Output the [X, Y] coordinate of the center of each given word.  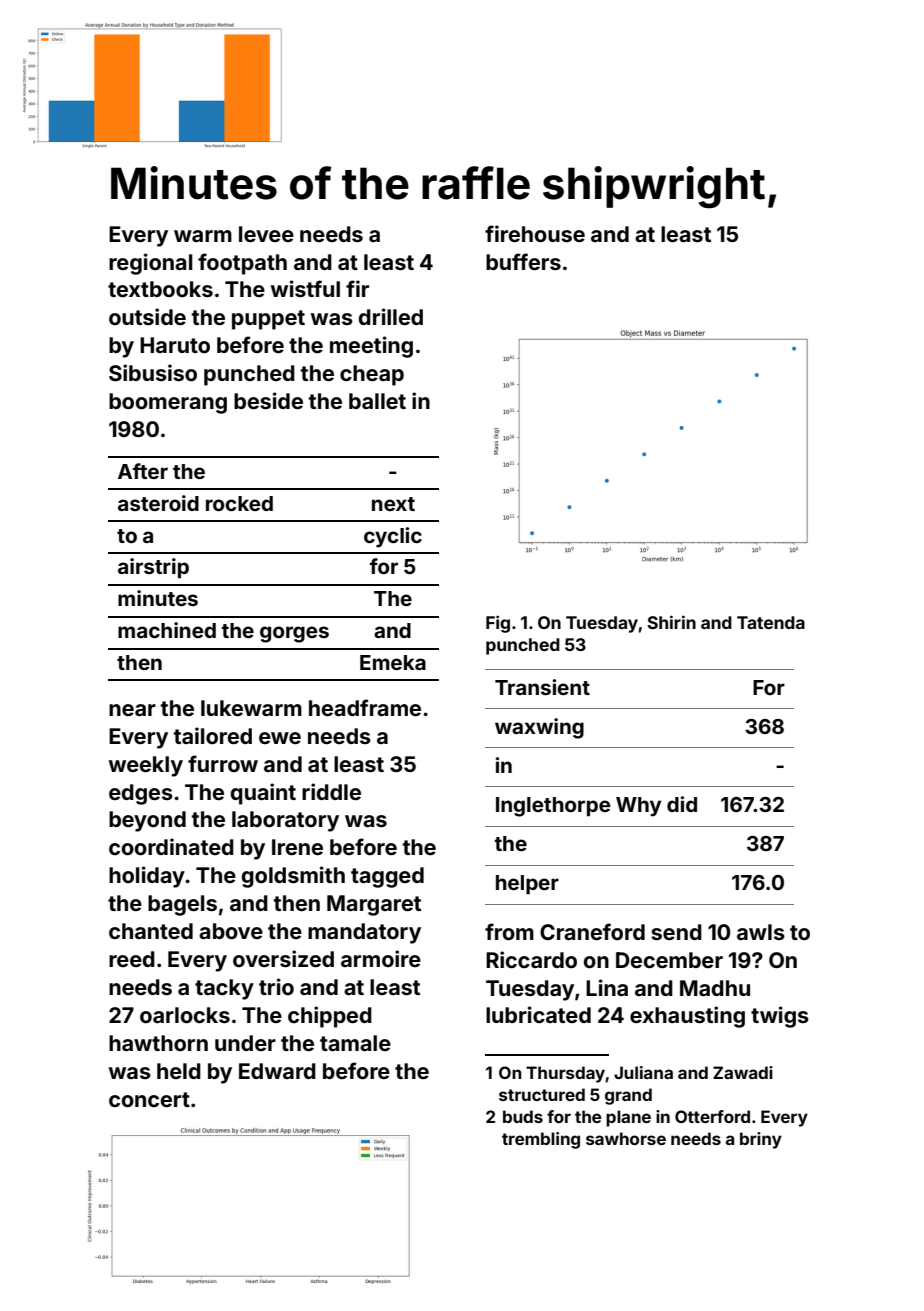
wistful [305, 288]
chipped [330, 1017]
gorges [294, 634]
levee [266, 234]
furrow [223, 763]
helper [527, 884]
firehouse [535, 233]
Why [638, 807]
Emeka [393, 662]
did [682, 804]
